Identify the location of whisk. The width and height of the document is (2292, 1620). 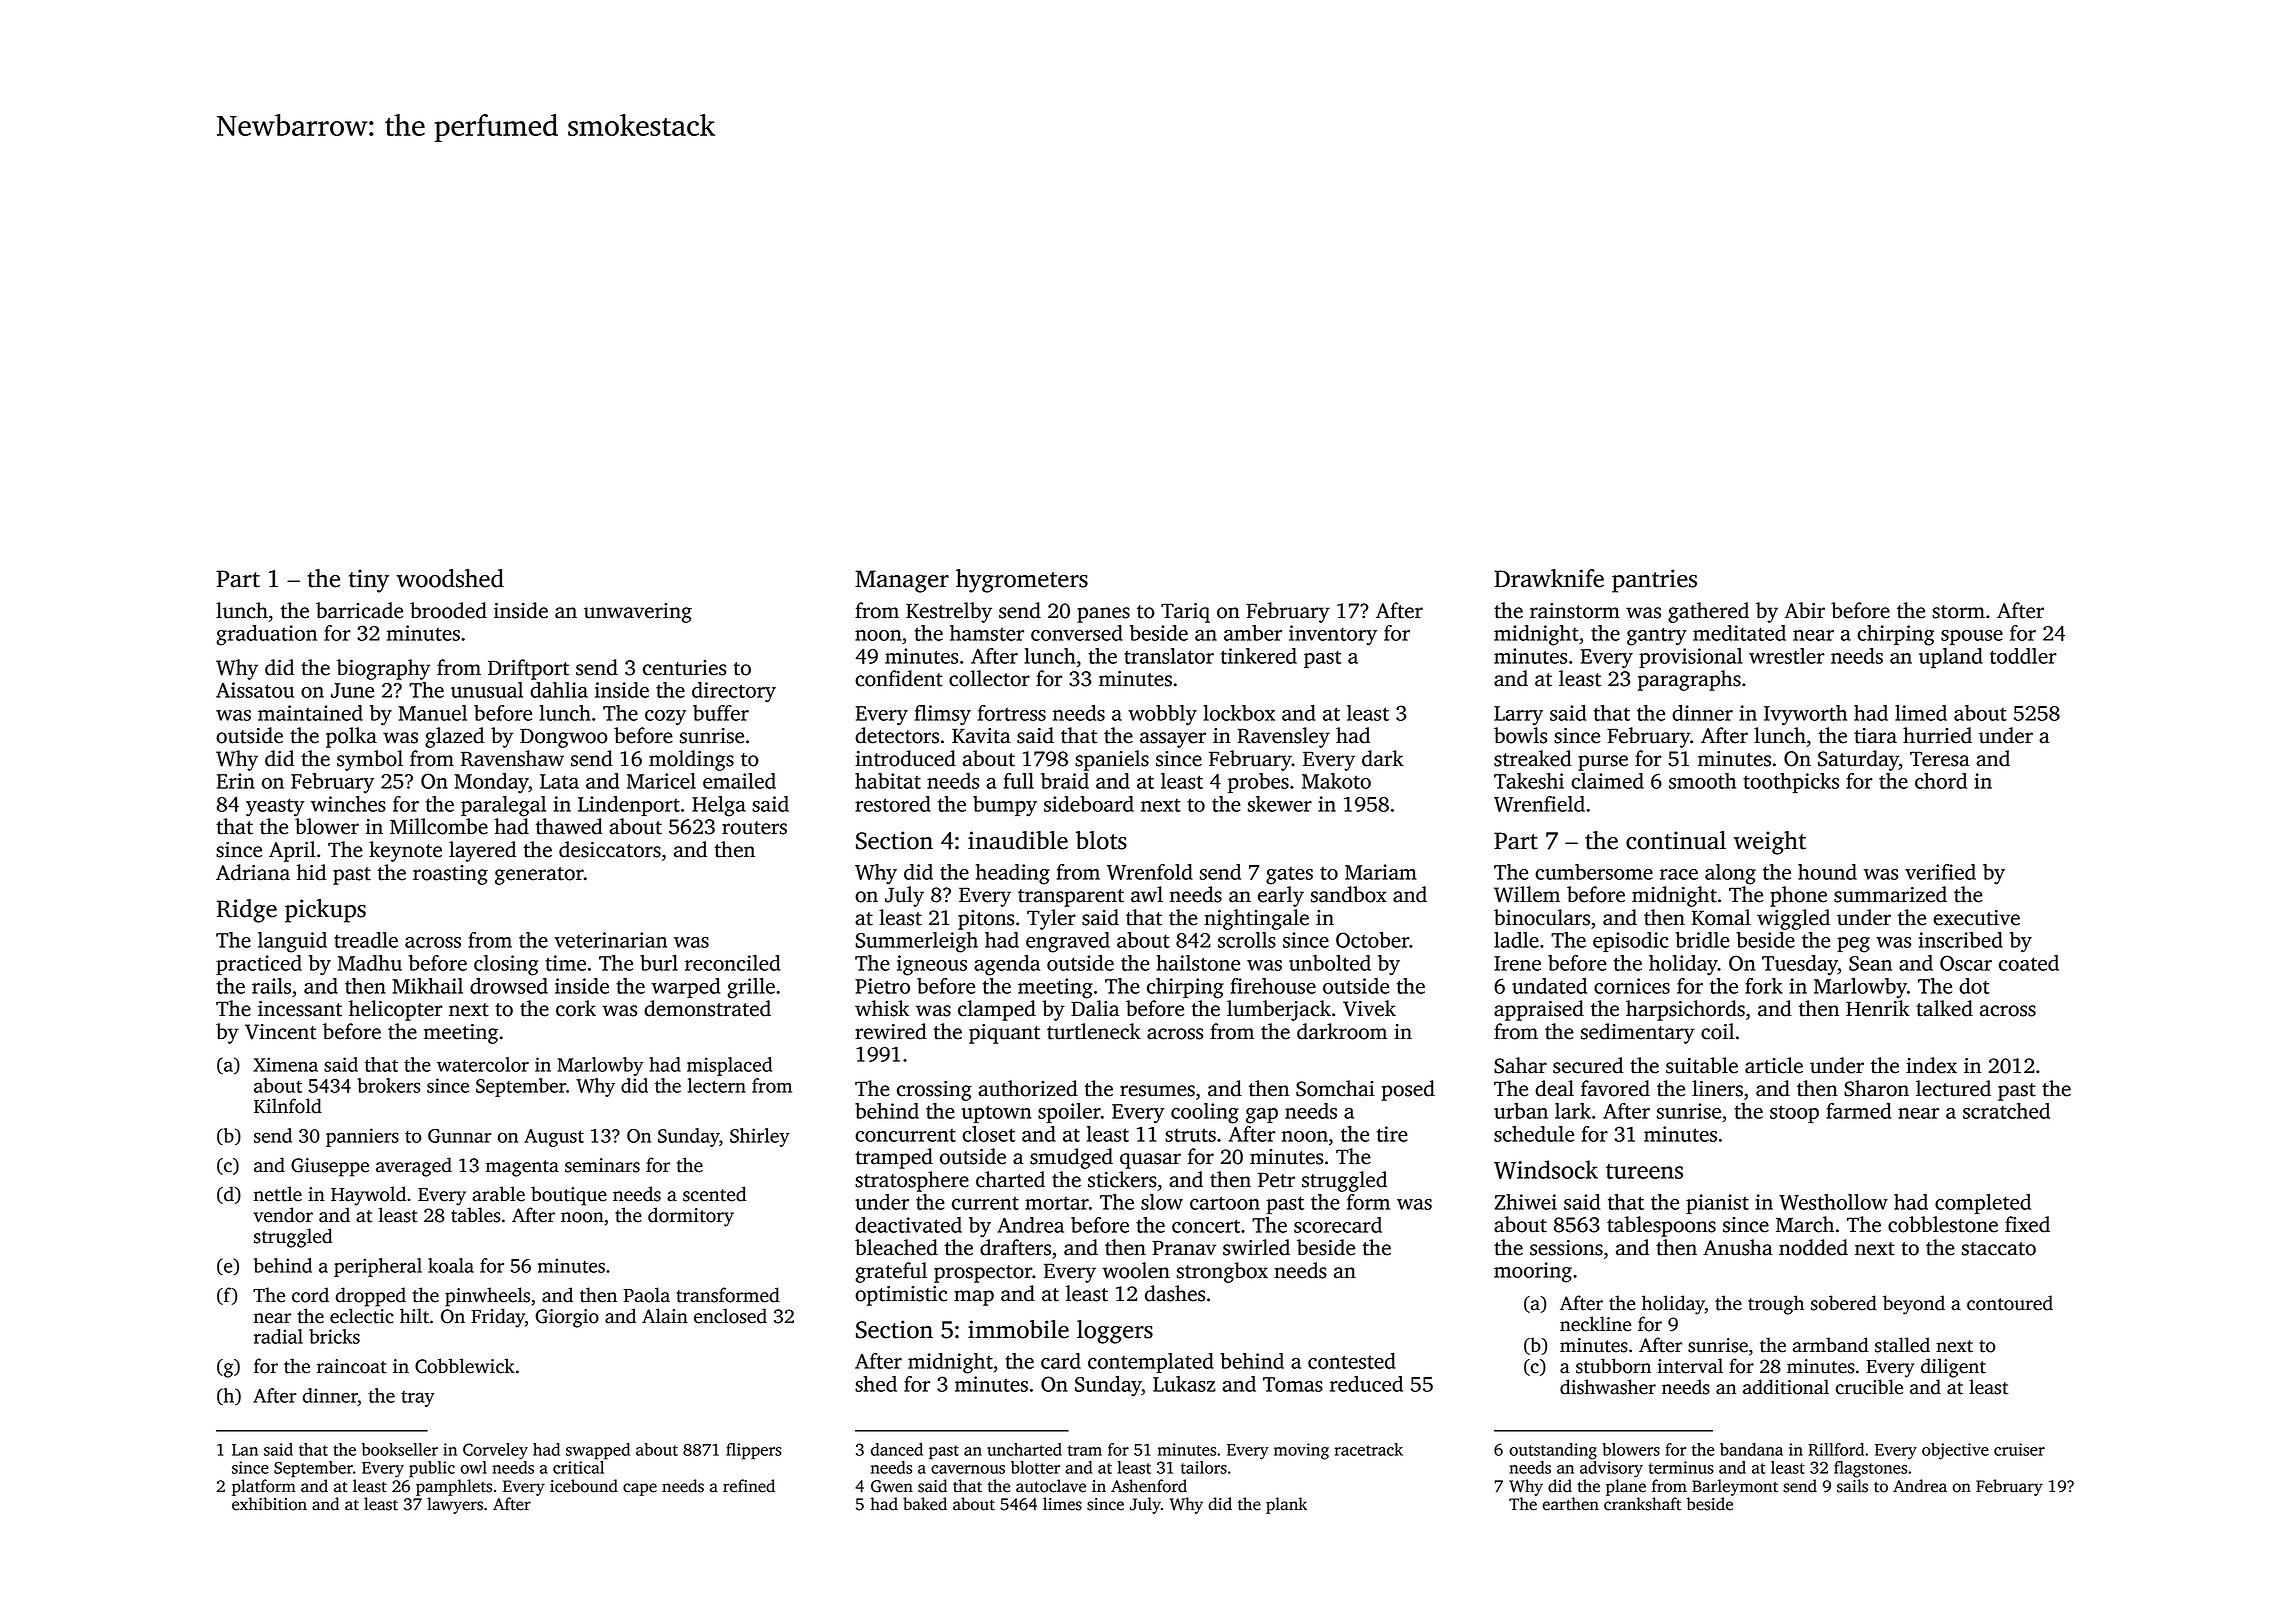
(882, 1008).
